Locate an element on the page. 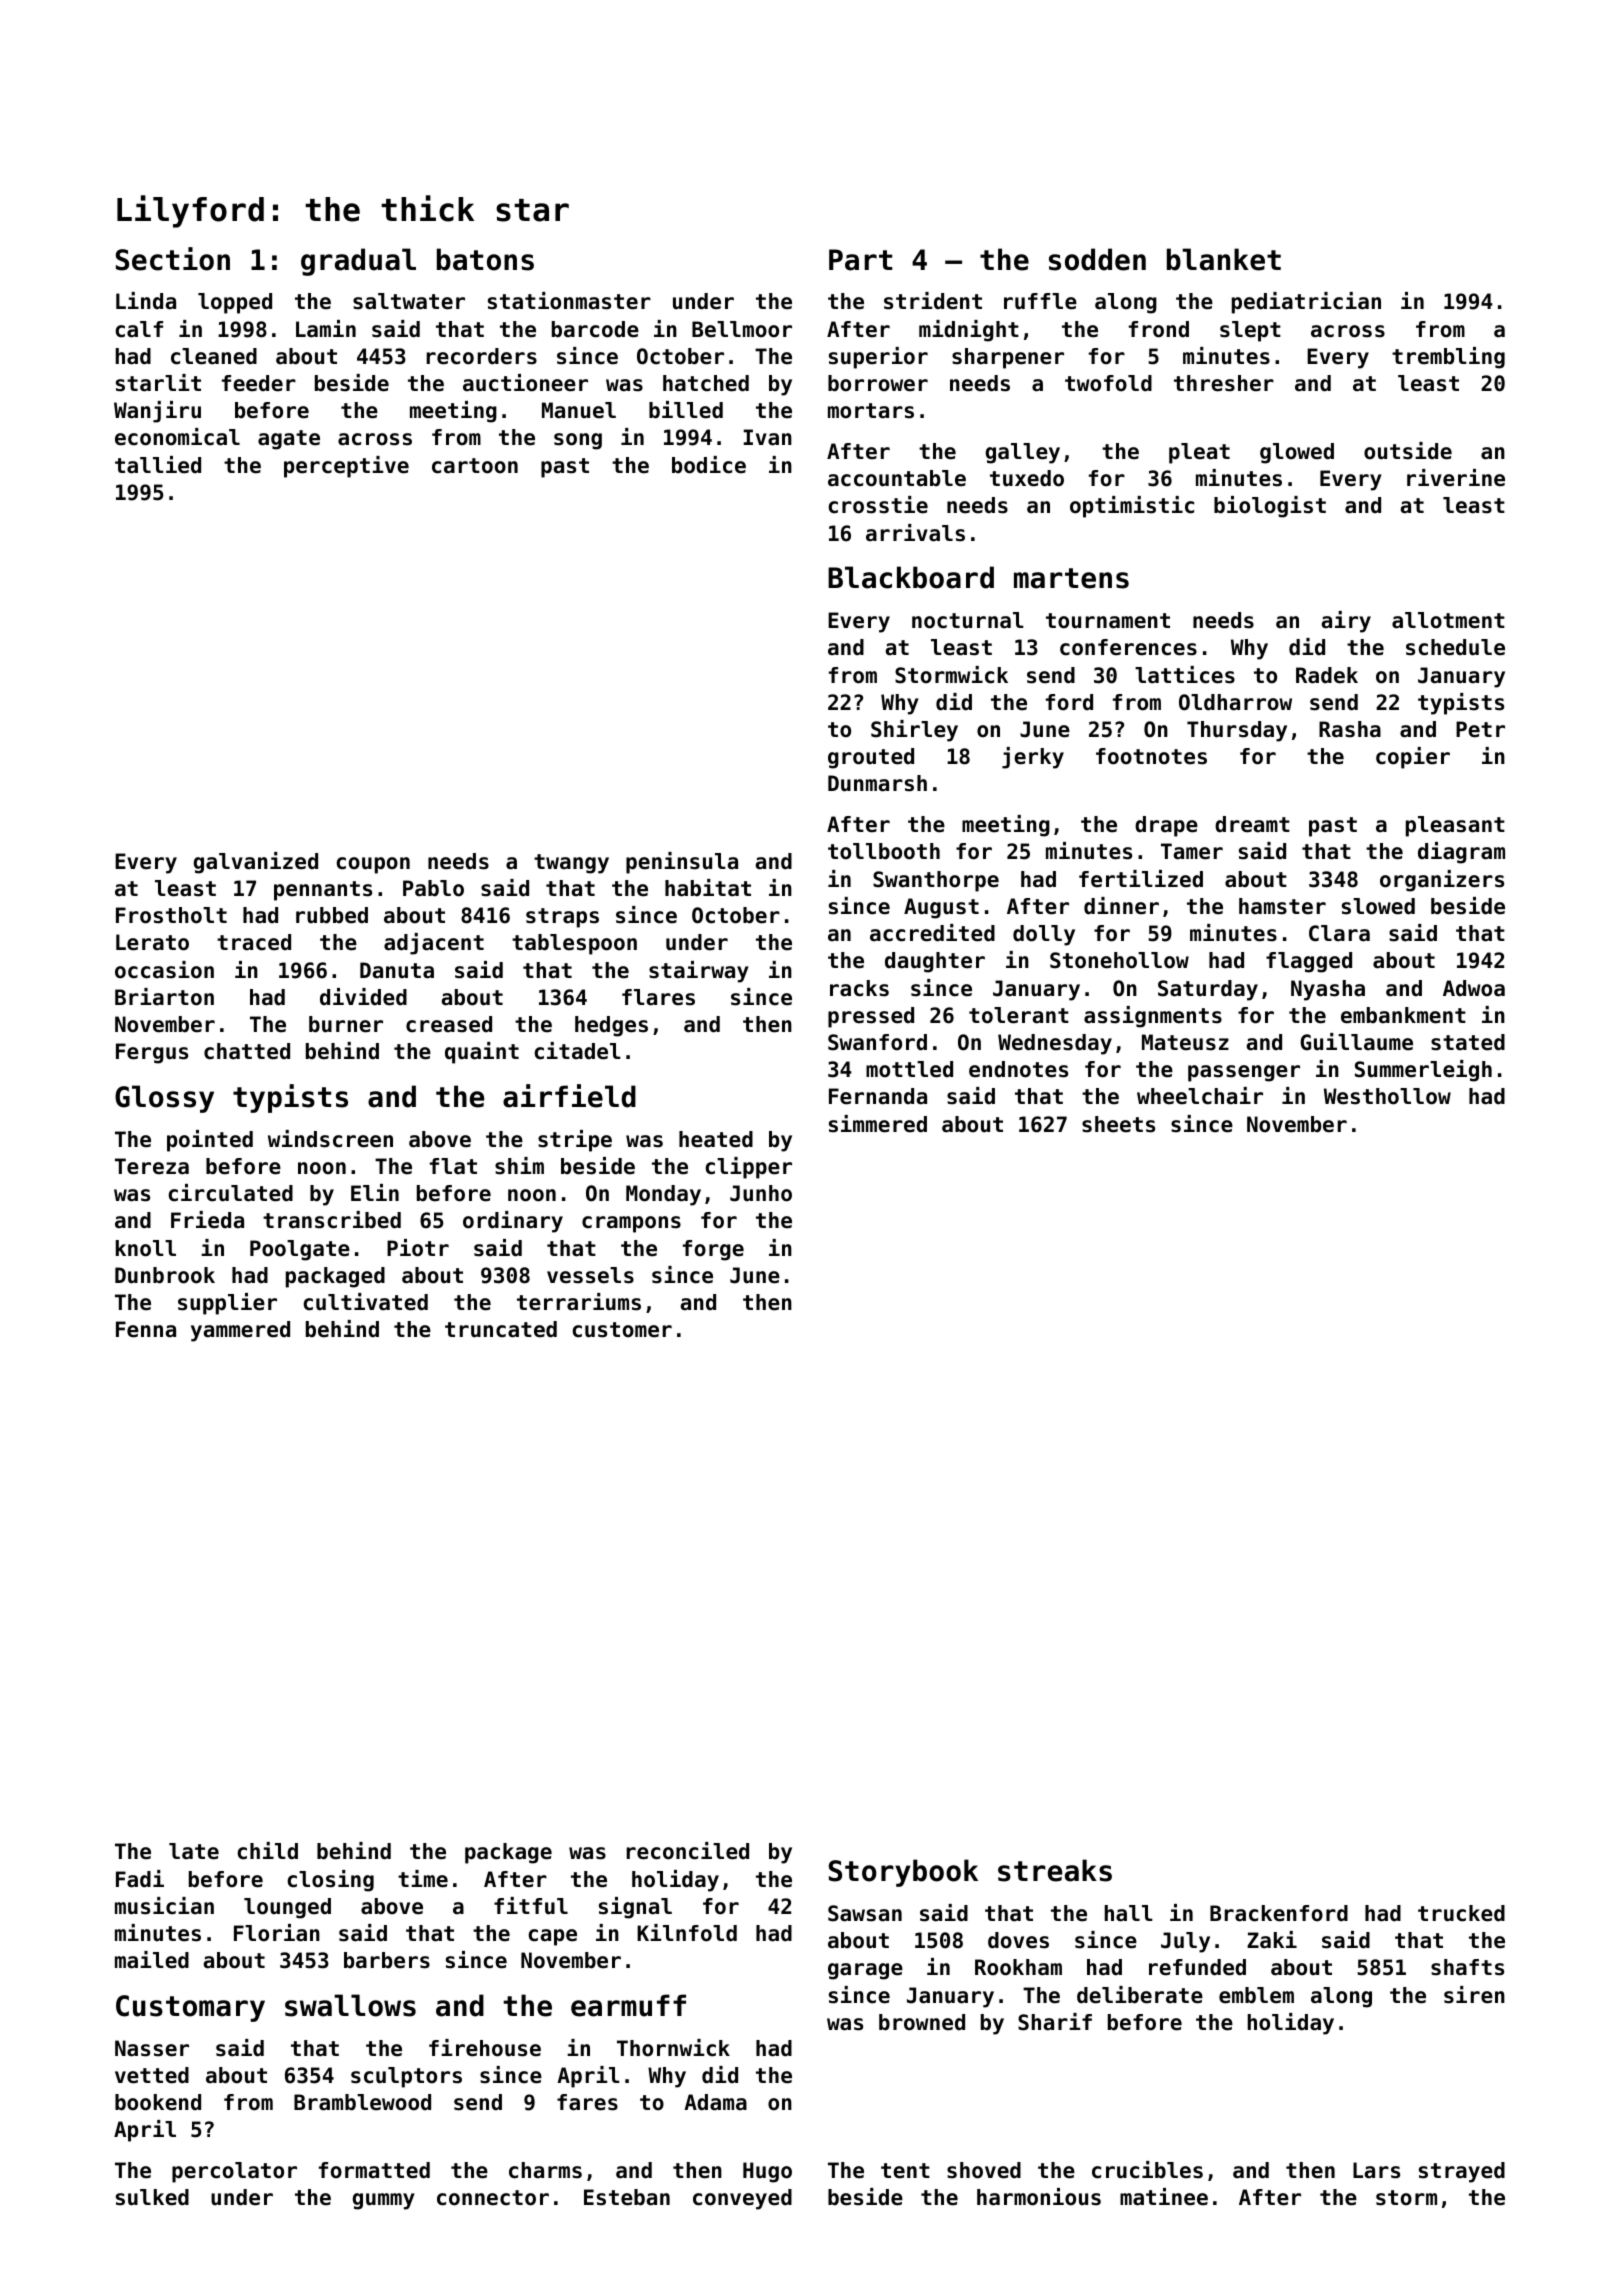 The width and height of the image is (1620, 2292). gummy is located at coordinates (384, 2201).
